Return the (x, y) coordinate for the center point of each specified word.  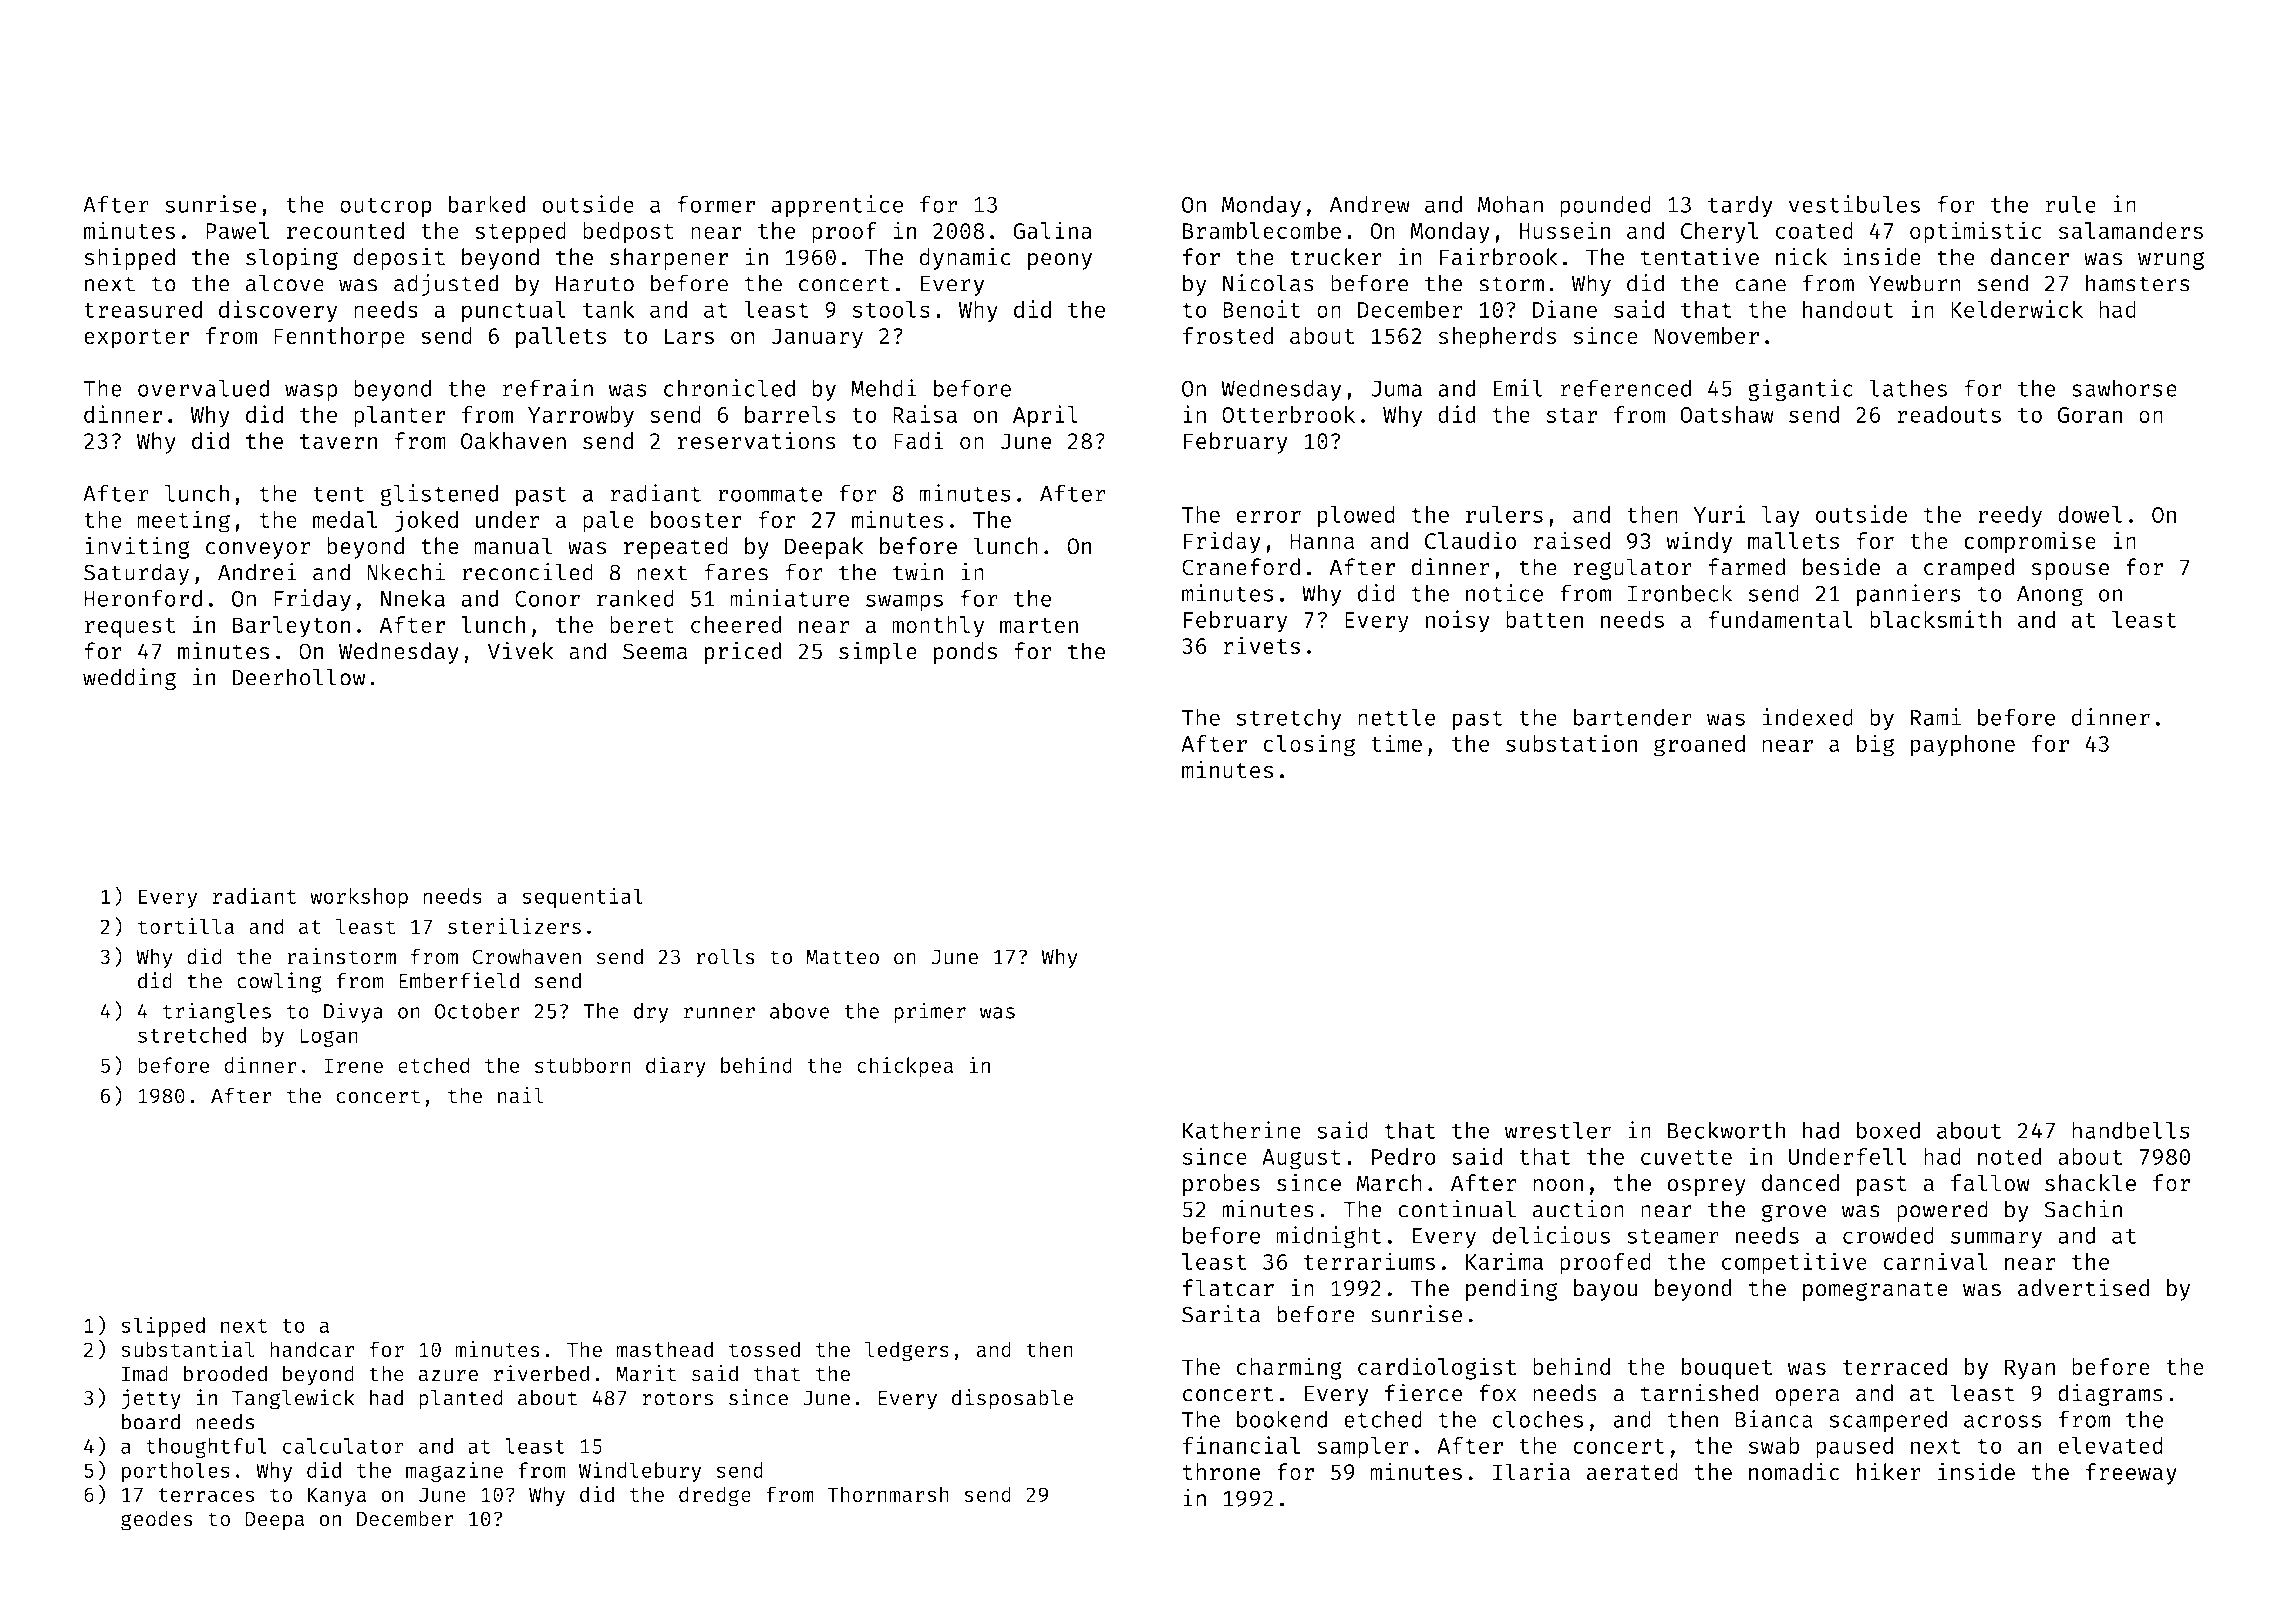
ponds (965, 653)
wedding (129, 679)
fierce (1424, 1393)
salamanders (2131, 230)
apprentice (837, 206)
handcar (312, 1349)
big (1875, 745)
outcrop (386, 208)
